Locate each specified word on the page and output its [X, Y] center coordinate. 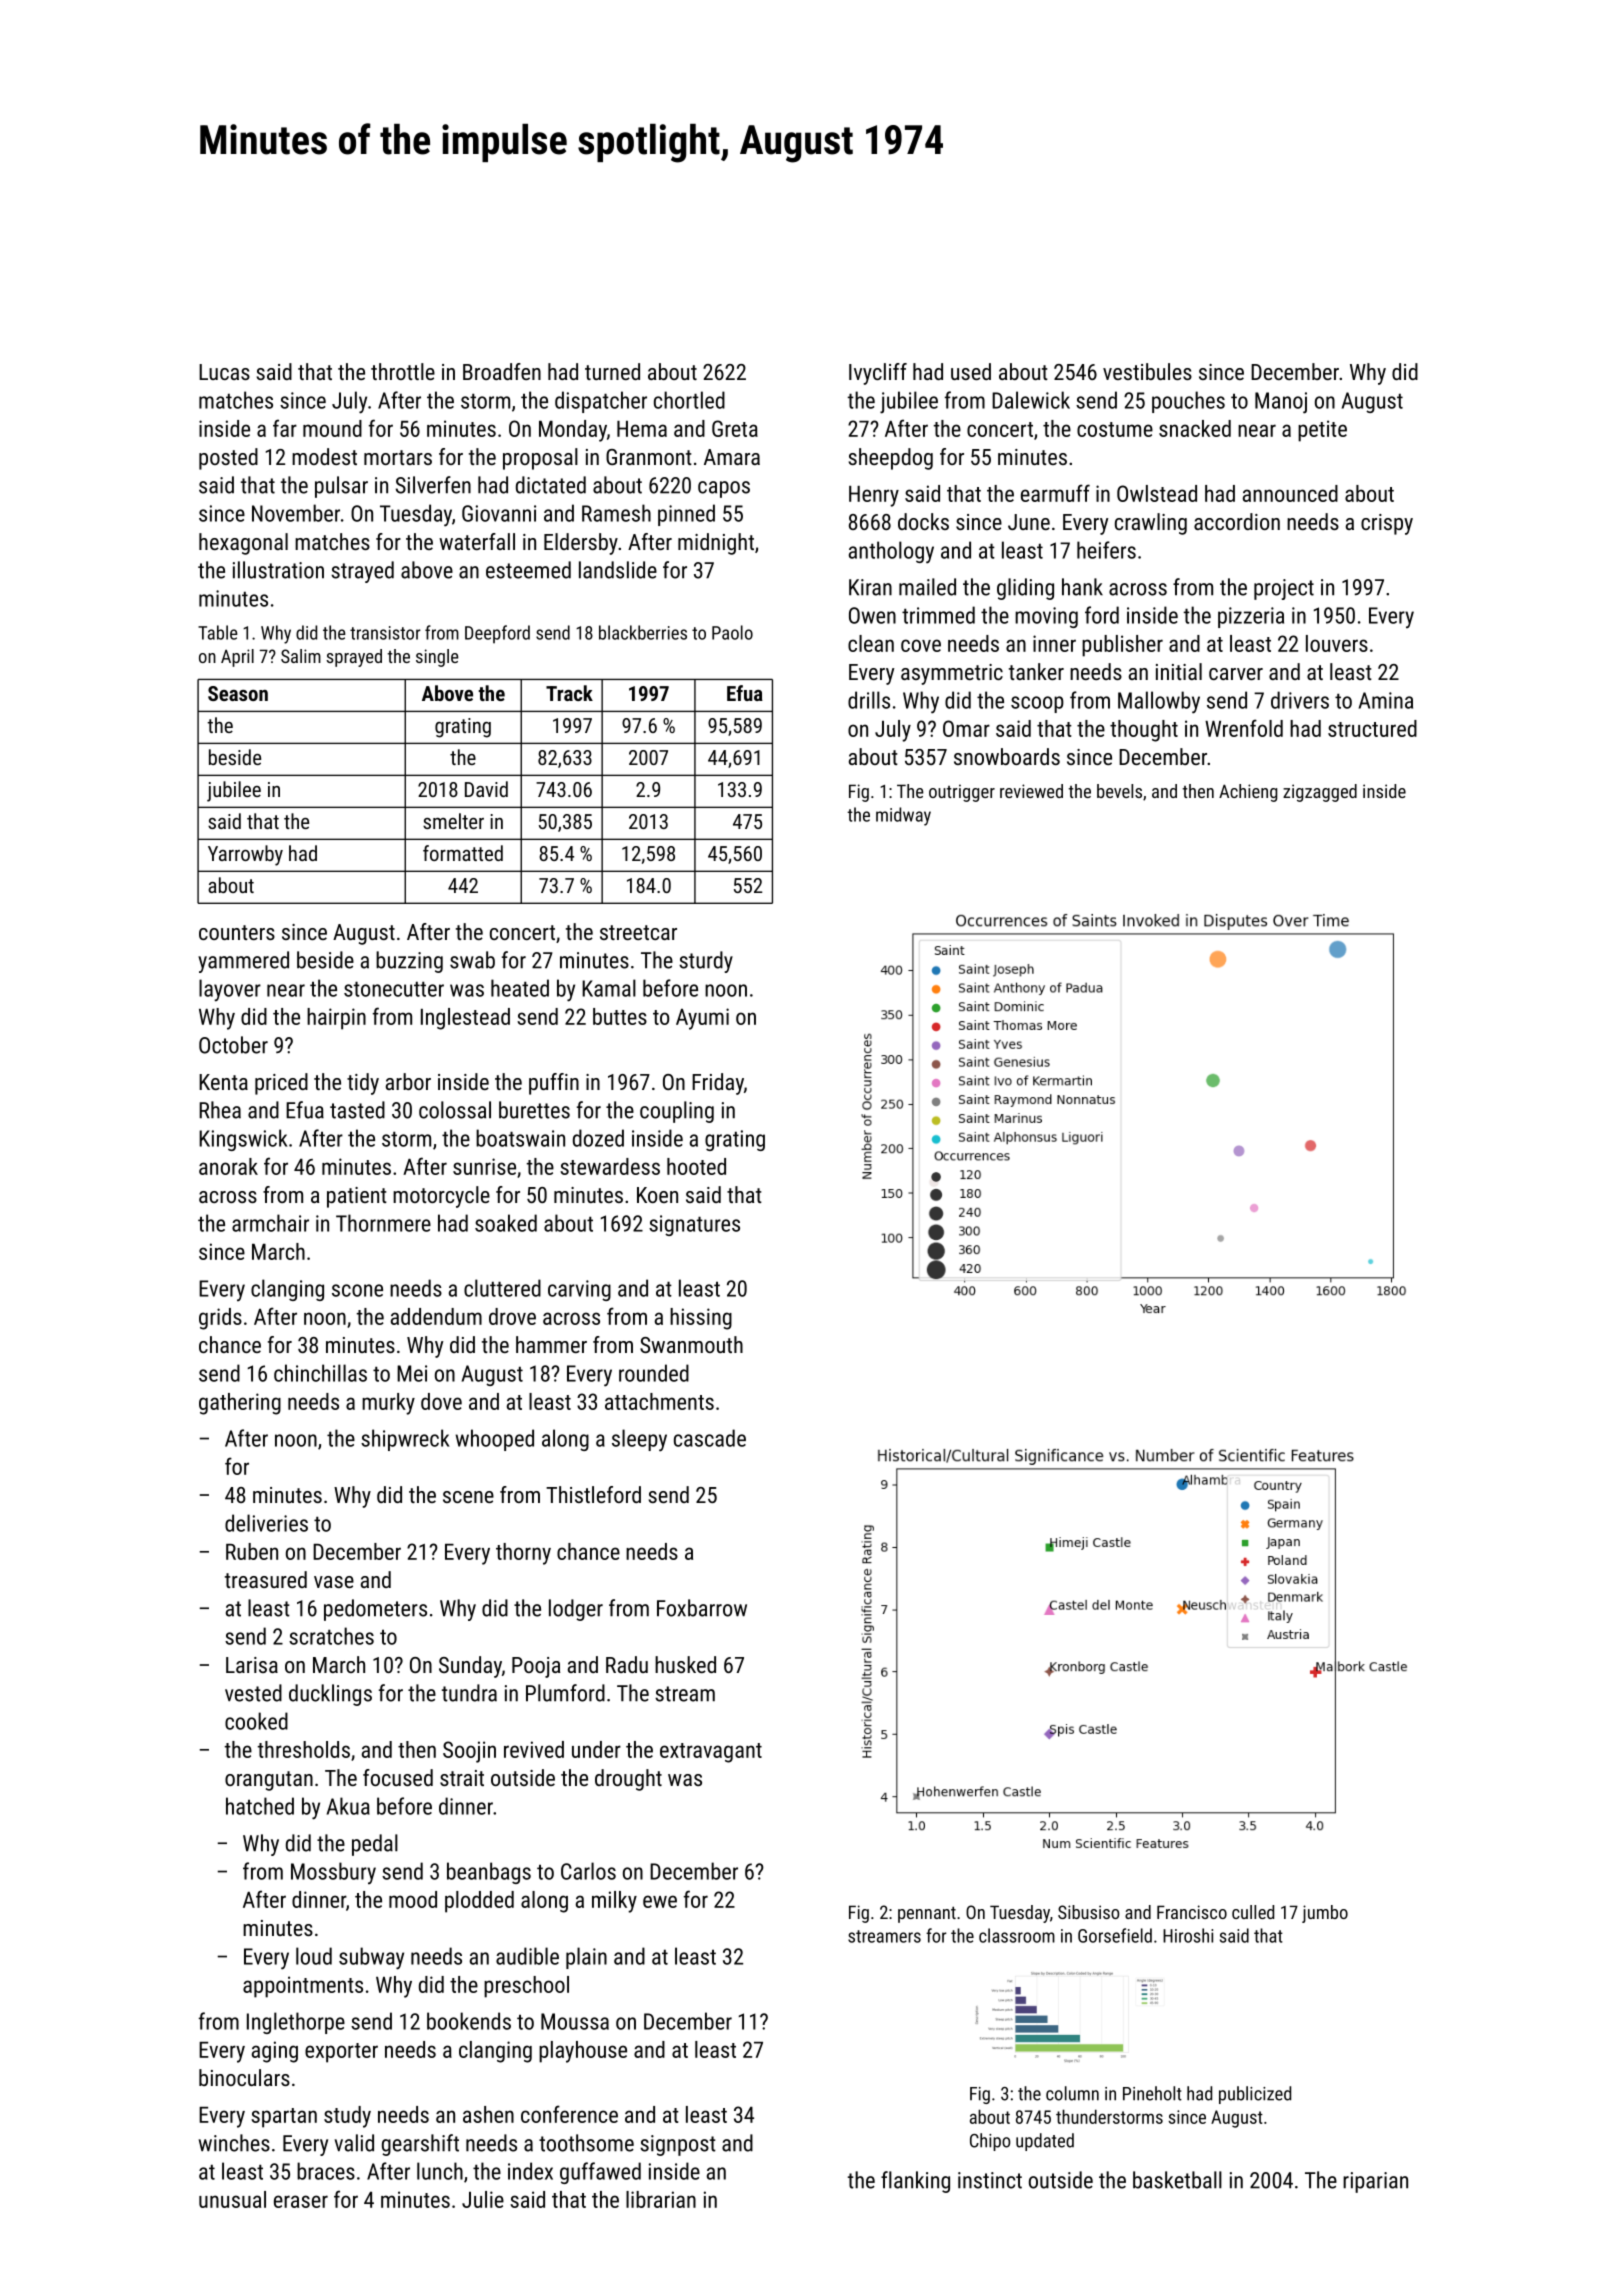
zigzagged [1320, 793]
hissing [701, 1319]
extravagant [711, 1753]
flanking [915, 2182]
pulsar [341, 487]
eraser [301, 2201]
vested [253, 1693]
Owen [872, 615]
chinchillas [320, 1373]
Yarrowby [245, 855]
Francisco [1192, 1912]
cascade [710, 1438]
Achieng [1248, 793]
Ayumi [702, 1019]
